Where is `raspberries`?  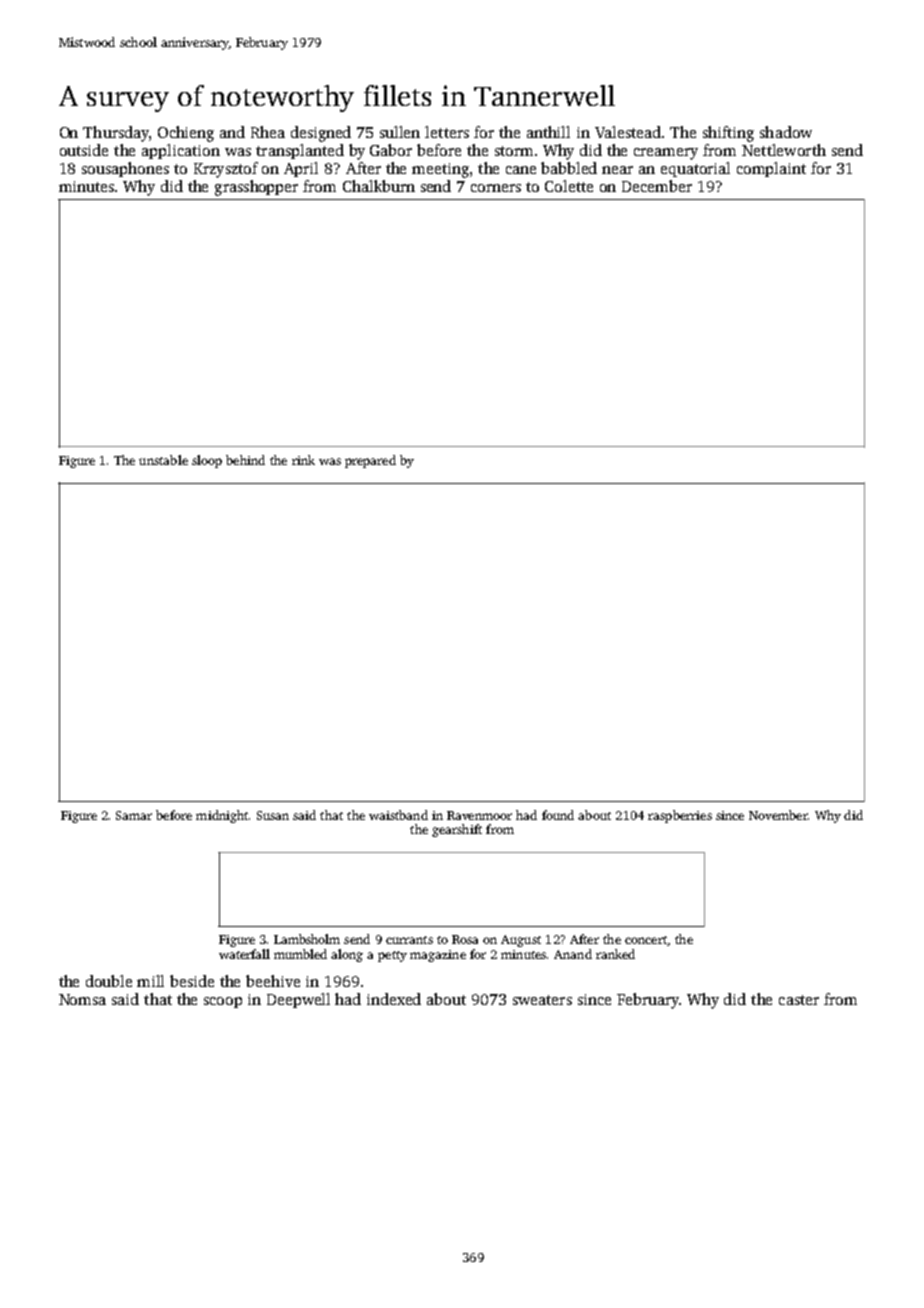 raspberries is located at coordinates (680, 816).
